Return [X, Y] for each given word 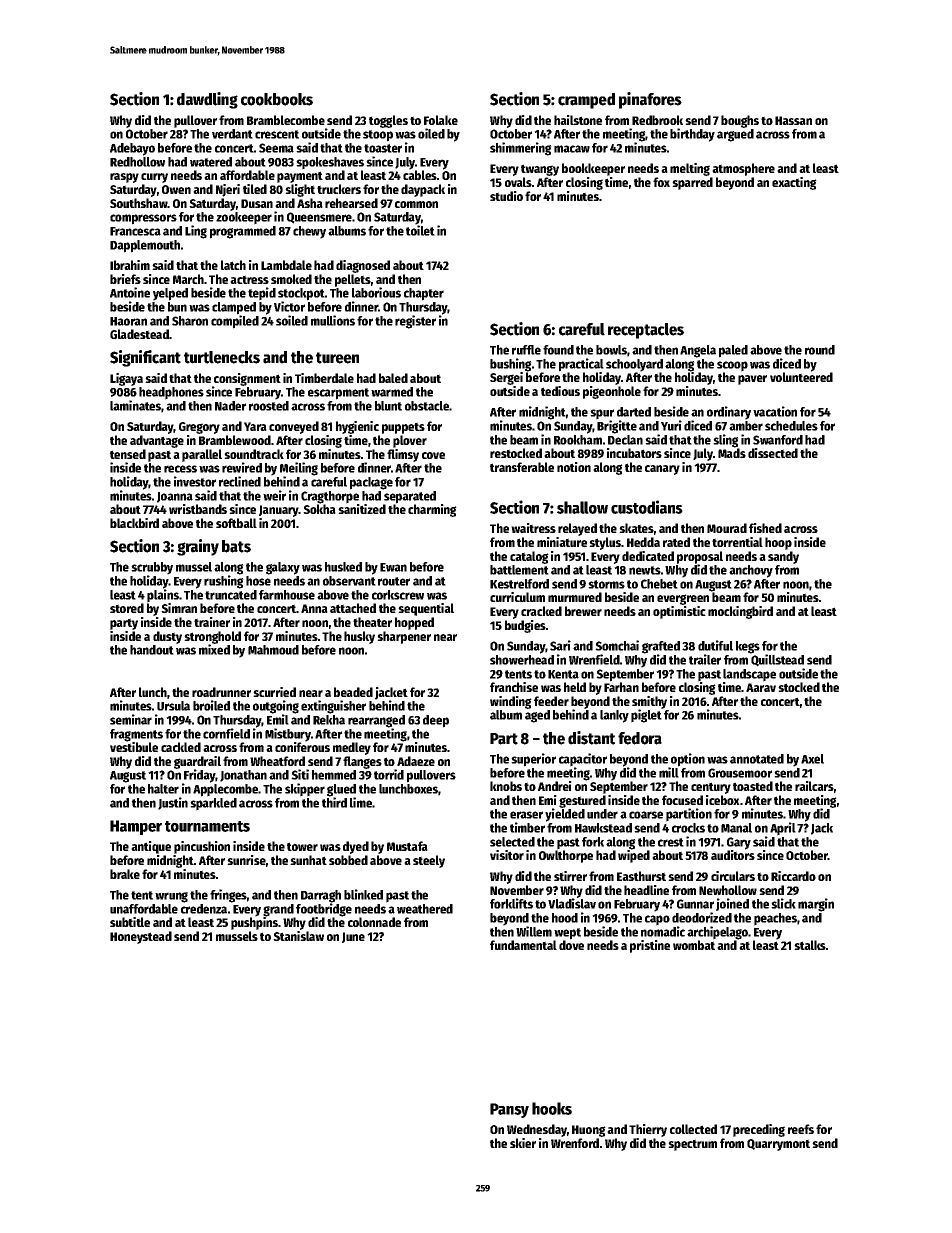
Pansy [509, 1110]
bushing [511, 365]
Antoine [130, 292]
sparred [692, 183]
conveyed [294, 427]
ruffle [526, 350]
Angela [698, 351]
